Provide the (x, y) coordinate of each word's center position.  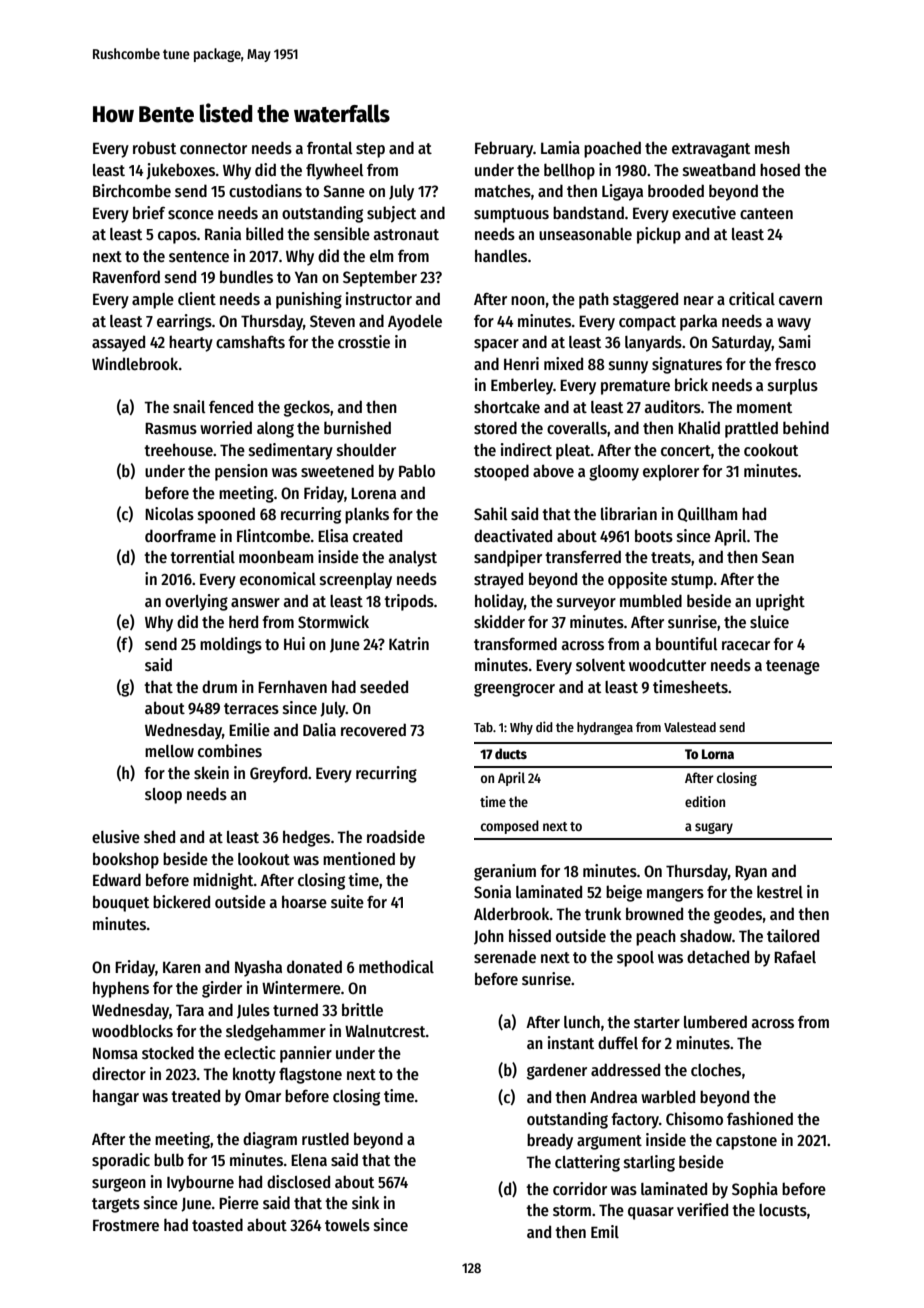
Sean (778, 557)
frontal (329, 148)
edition (705, 801)
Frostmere (126, 1225)
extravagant (711, 150)
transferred (583, 557)
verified (702, 1209)
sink (365, 1202)
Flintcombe (273, 535)
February (504, 149)
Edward (117, 879)
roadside (396, 836)
